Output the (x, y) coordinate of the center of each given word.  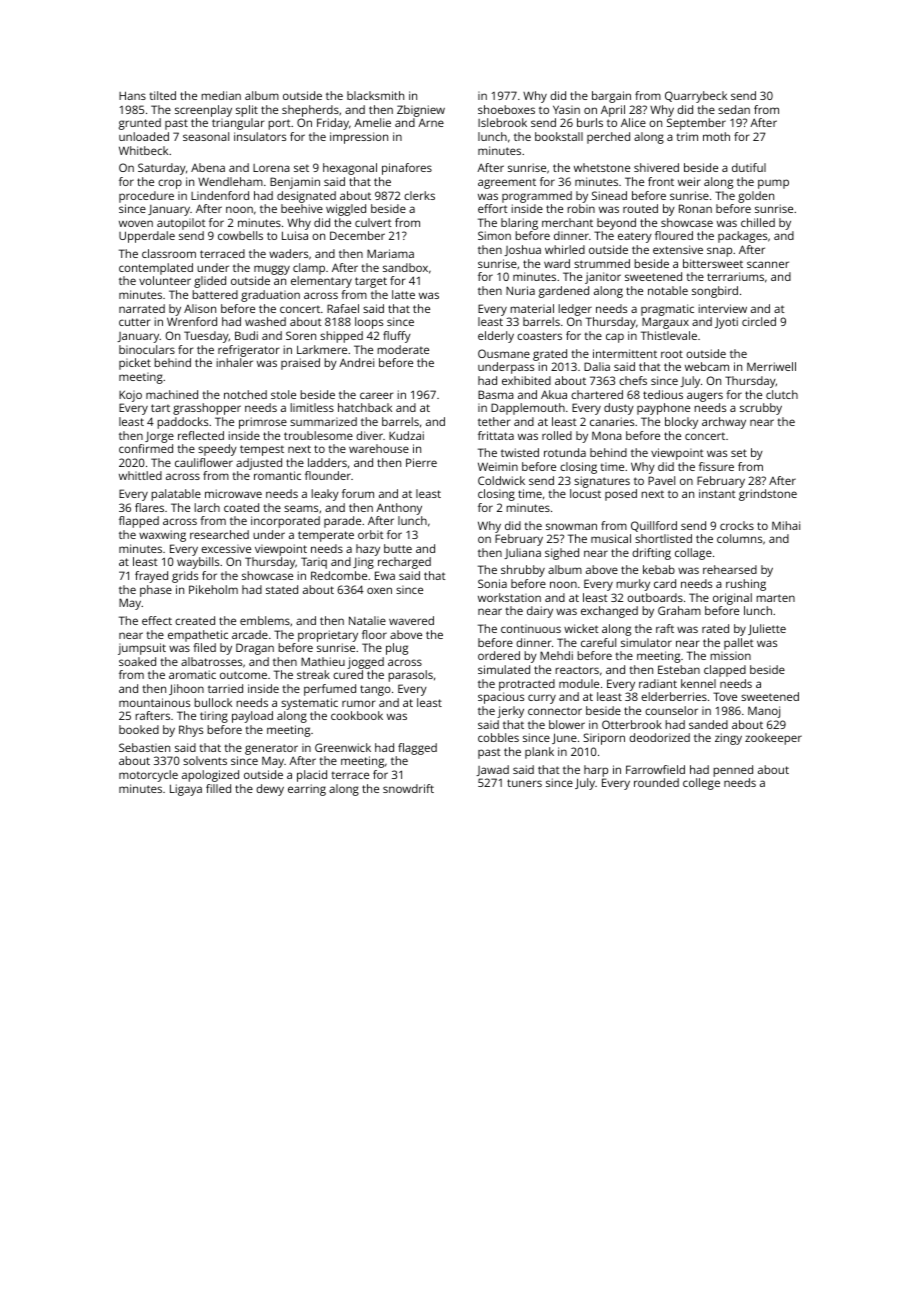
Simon (494, 235)
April (613, 111)
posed (621, 495)
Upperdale (147, 237)
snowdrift (408, 788)
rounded (656, 782)
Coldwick (501, 480)
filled (218, 788)
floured (674, 235)
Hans (132, 95)
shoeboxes (506, 109)
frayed (151, 577)
